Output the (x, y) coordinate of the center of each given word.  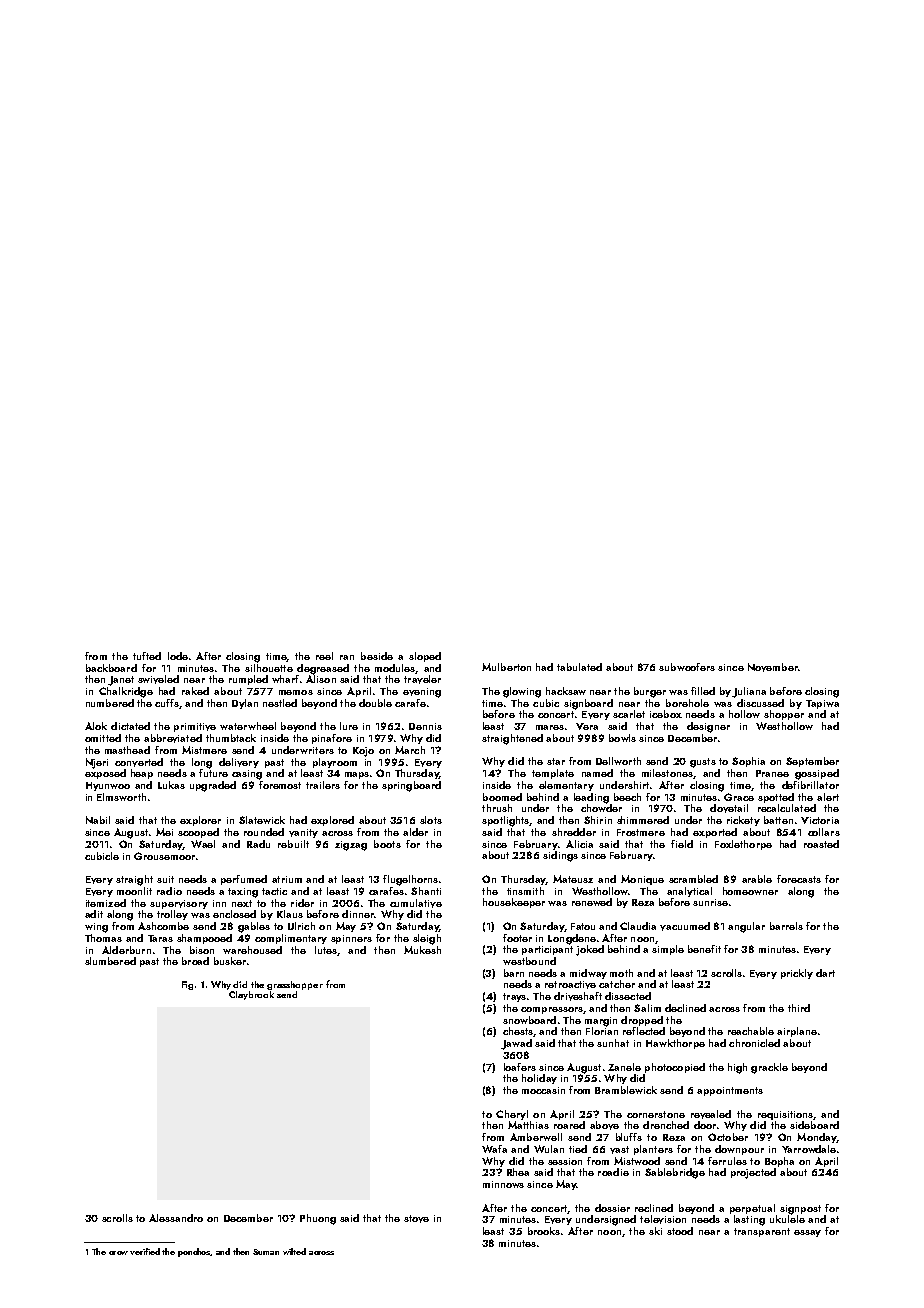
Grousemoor (164, 856)
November (773, 667)
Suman (266, 1252)
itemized (106, 903)
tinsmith (525, 891)
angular (746, 927)
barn (514, 973)
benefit (704, 949)
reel (324, 656)
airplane (797, 1032)
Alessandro (176, 1218)
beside (377, 656)
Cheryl (512, 1115)
